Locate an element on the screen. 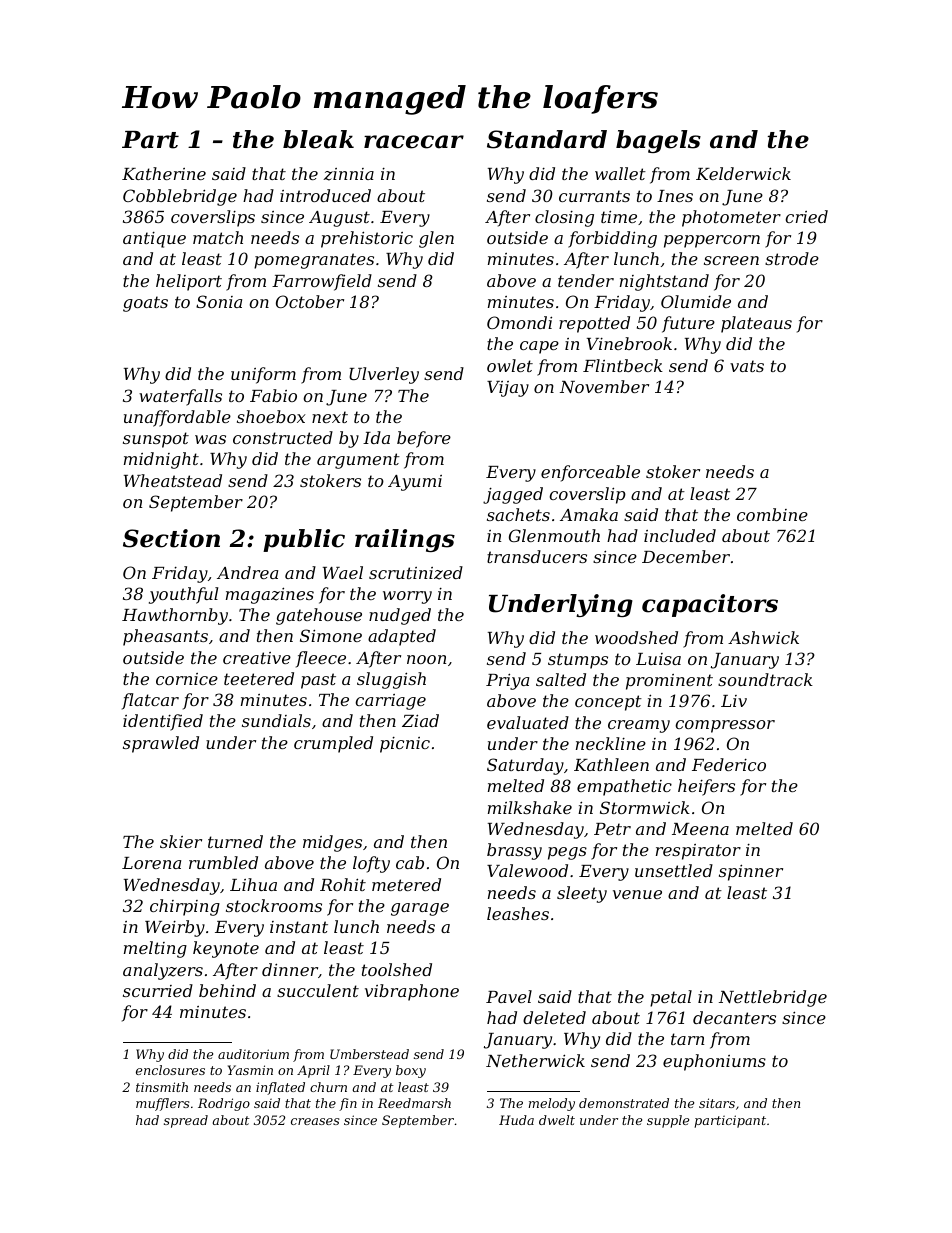 This screenshot has height=1233, width=952. Hawthornby is located at coordinates (175, 616).
